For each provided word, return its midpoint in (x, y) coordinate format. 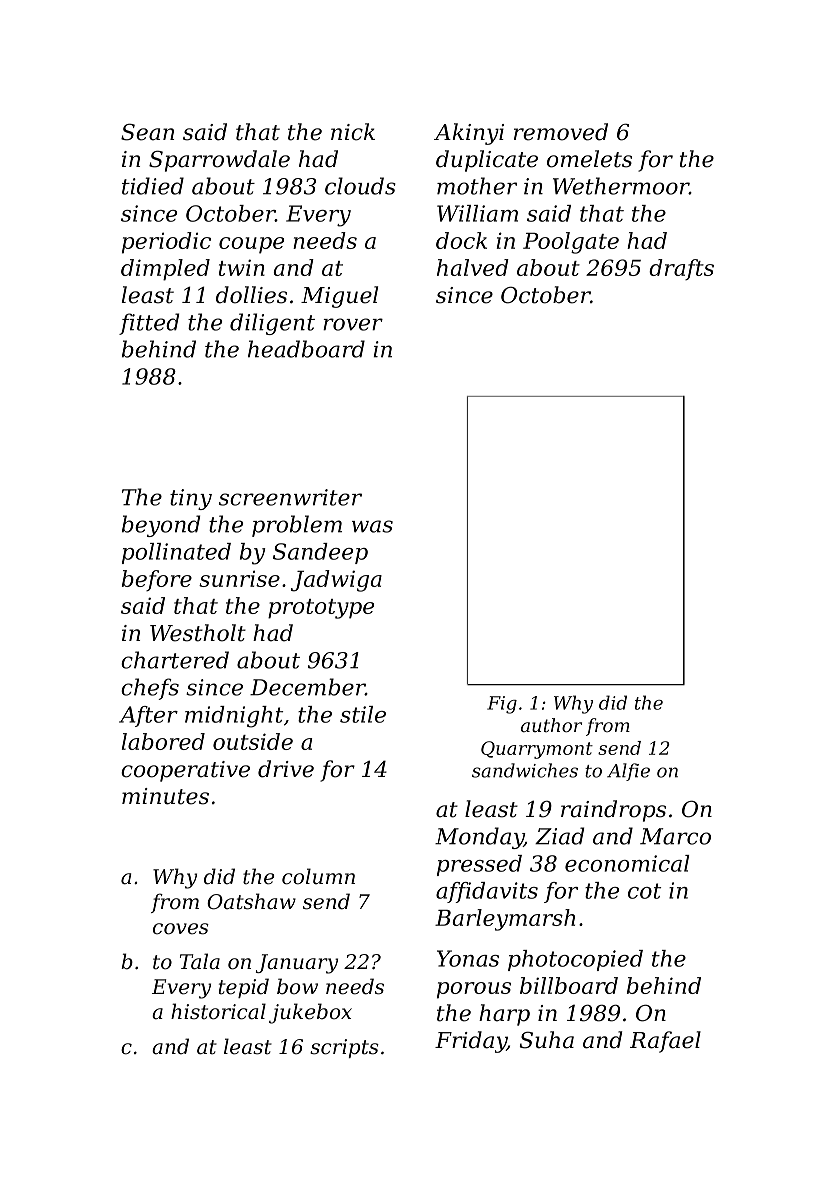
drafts (681, 269)
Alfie (628, 772)
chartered (175, 660)
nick (353, 132)
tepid (244, 988)
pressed (479, 865)
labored (163, 741)
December (307, 687)
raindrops (613, 811)
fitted (149, 324)
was (372, 526)
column (318, 876)
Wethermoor (621, 186)
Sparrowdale (219, 161)
